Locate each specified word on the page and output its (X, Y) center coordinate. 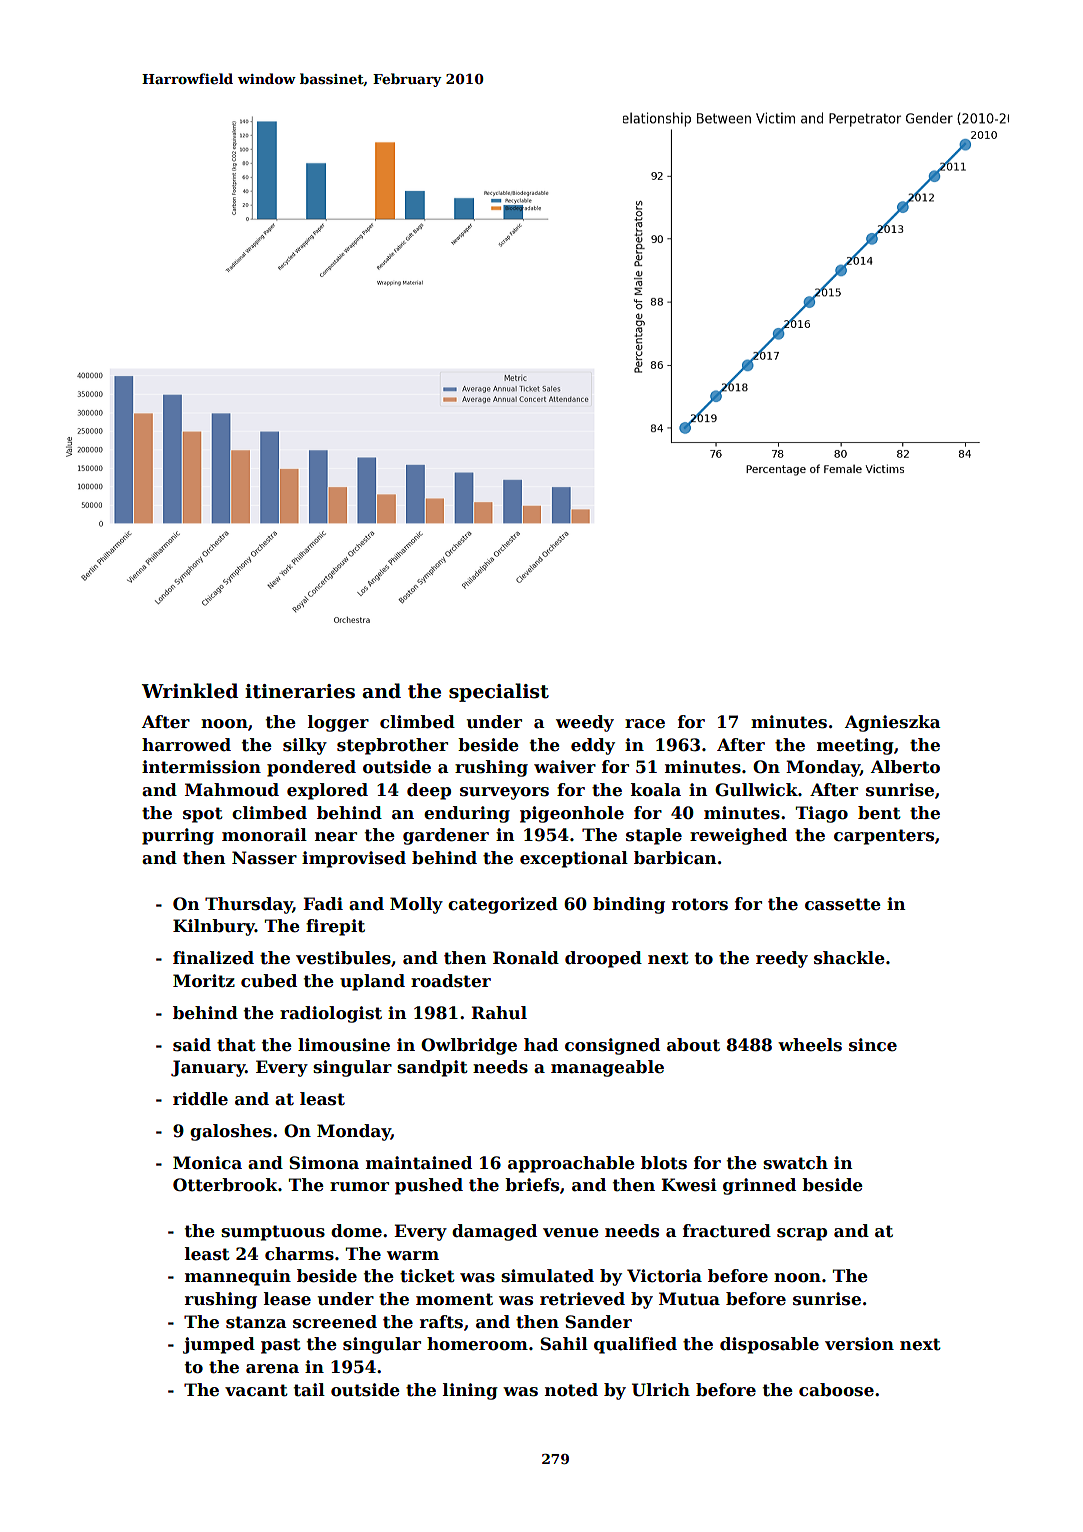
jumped (219, 1345)
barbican (675, 858)
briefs (532, 1185)
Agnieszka (893, 723)
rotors (700, 904)
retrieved (582, 1299)
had (541, 1045)
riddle (200, 1099)
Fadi (323, 904)
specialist (499, 692)
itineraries (300, 691)
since (873, 1045)
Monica (207, 1163)
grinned (759, 1186)
